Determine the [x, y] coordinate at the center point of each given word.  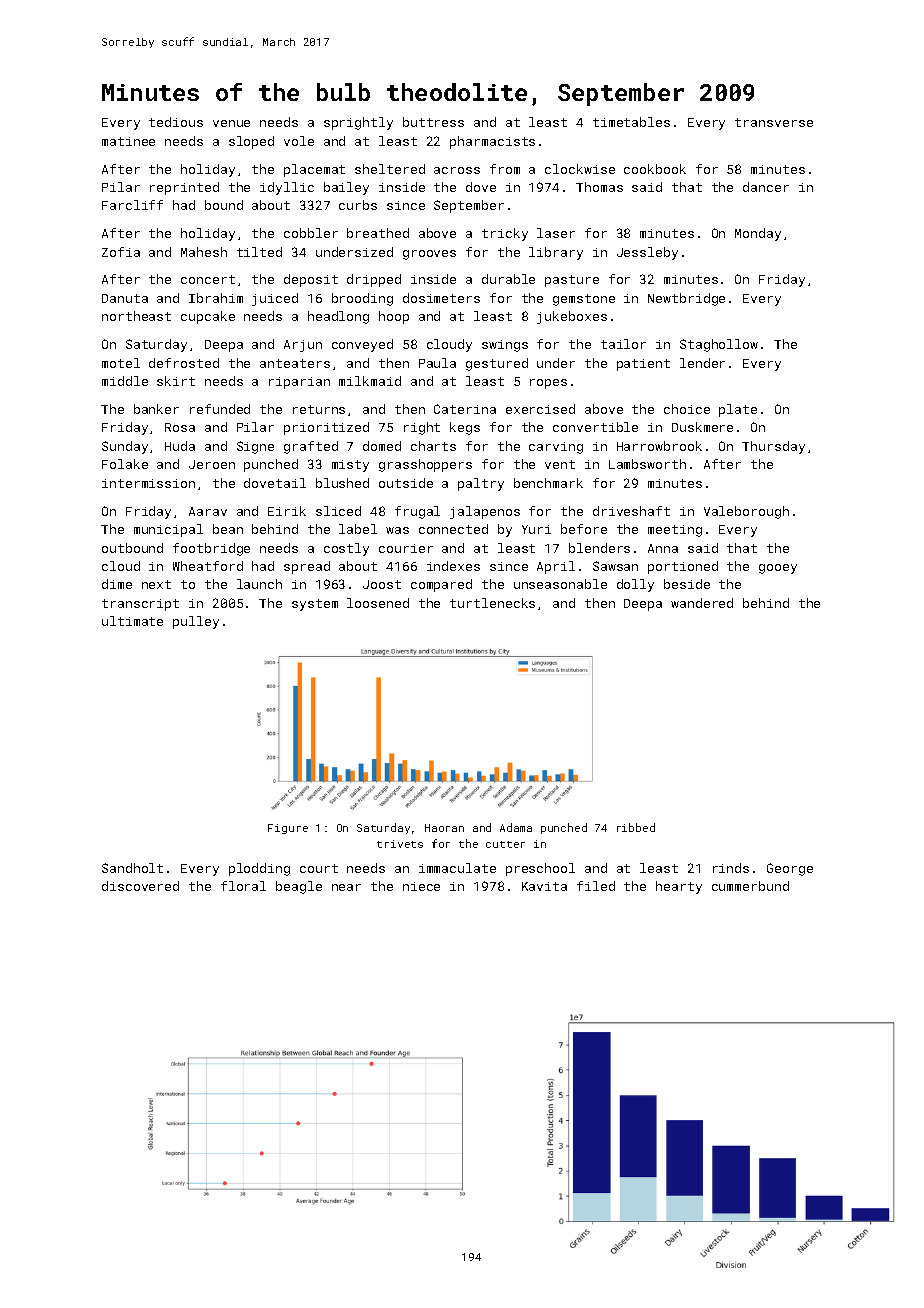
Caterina [465, 409]
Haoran [444, 828]
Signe [255, 447]
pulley [196, 622]
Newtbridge [686, 299]
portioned [683, 567]
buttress [433, 122]
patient [643, 365]
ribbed [636, 827]
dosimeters [441, 298]
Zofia [121, 252]
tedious [176, 122]
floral [243, 886]
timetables [631, 122]
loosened [378, 603]
